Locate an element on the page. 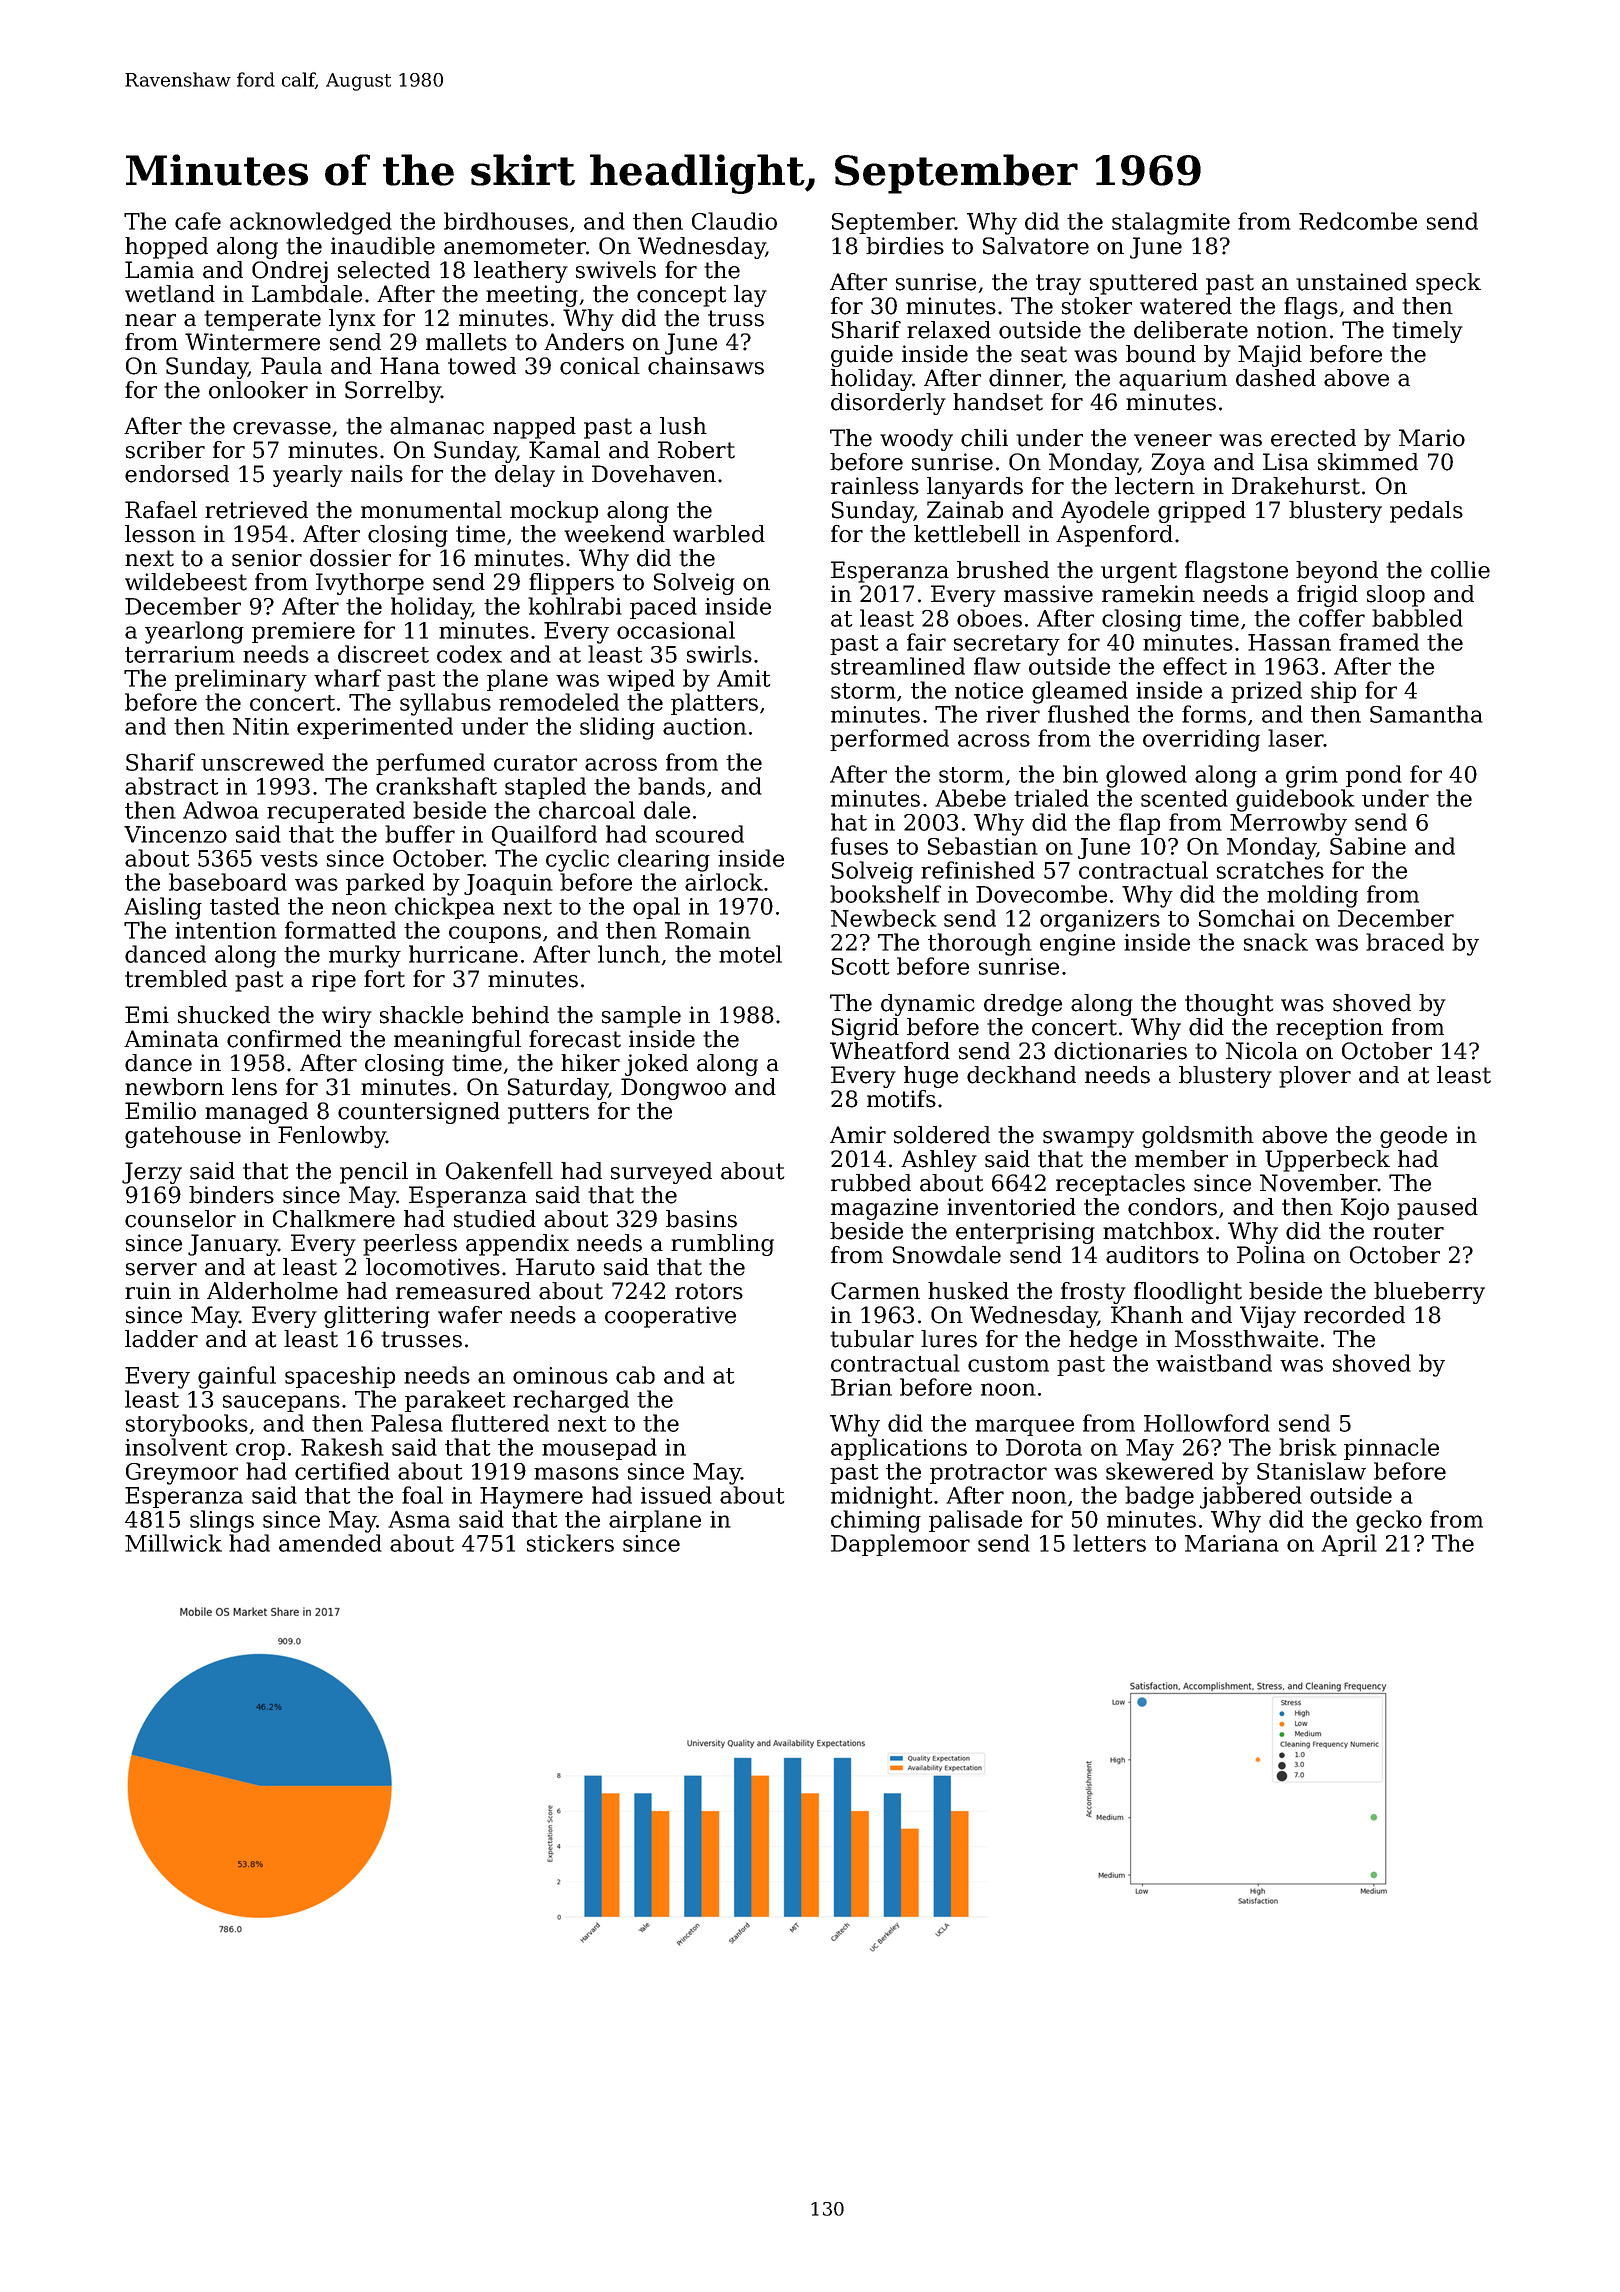 Image resolution: width=1620 pixels, height=2292 pixels. lunch is located at coordinates (629, 954).
